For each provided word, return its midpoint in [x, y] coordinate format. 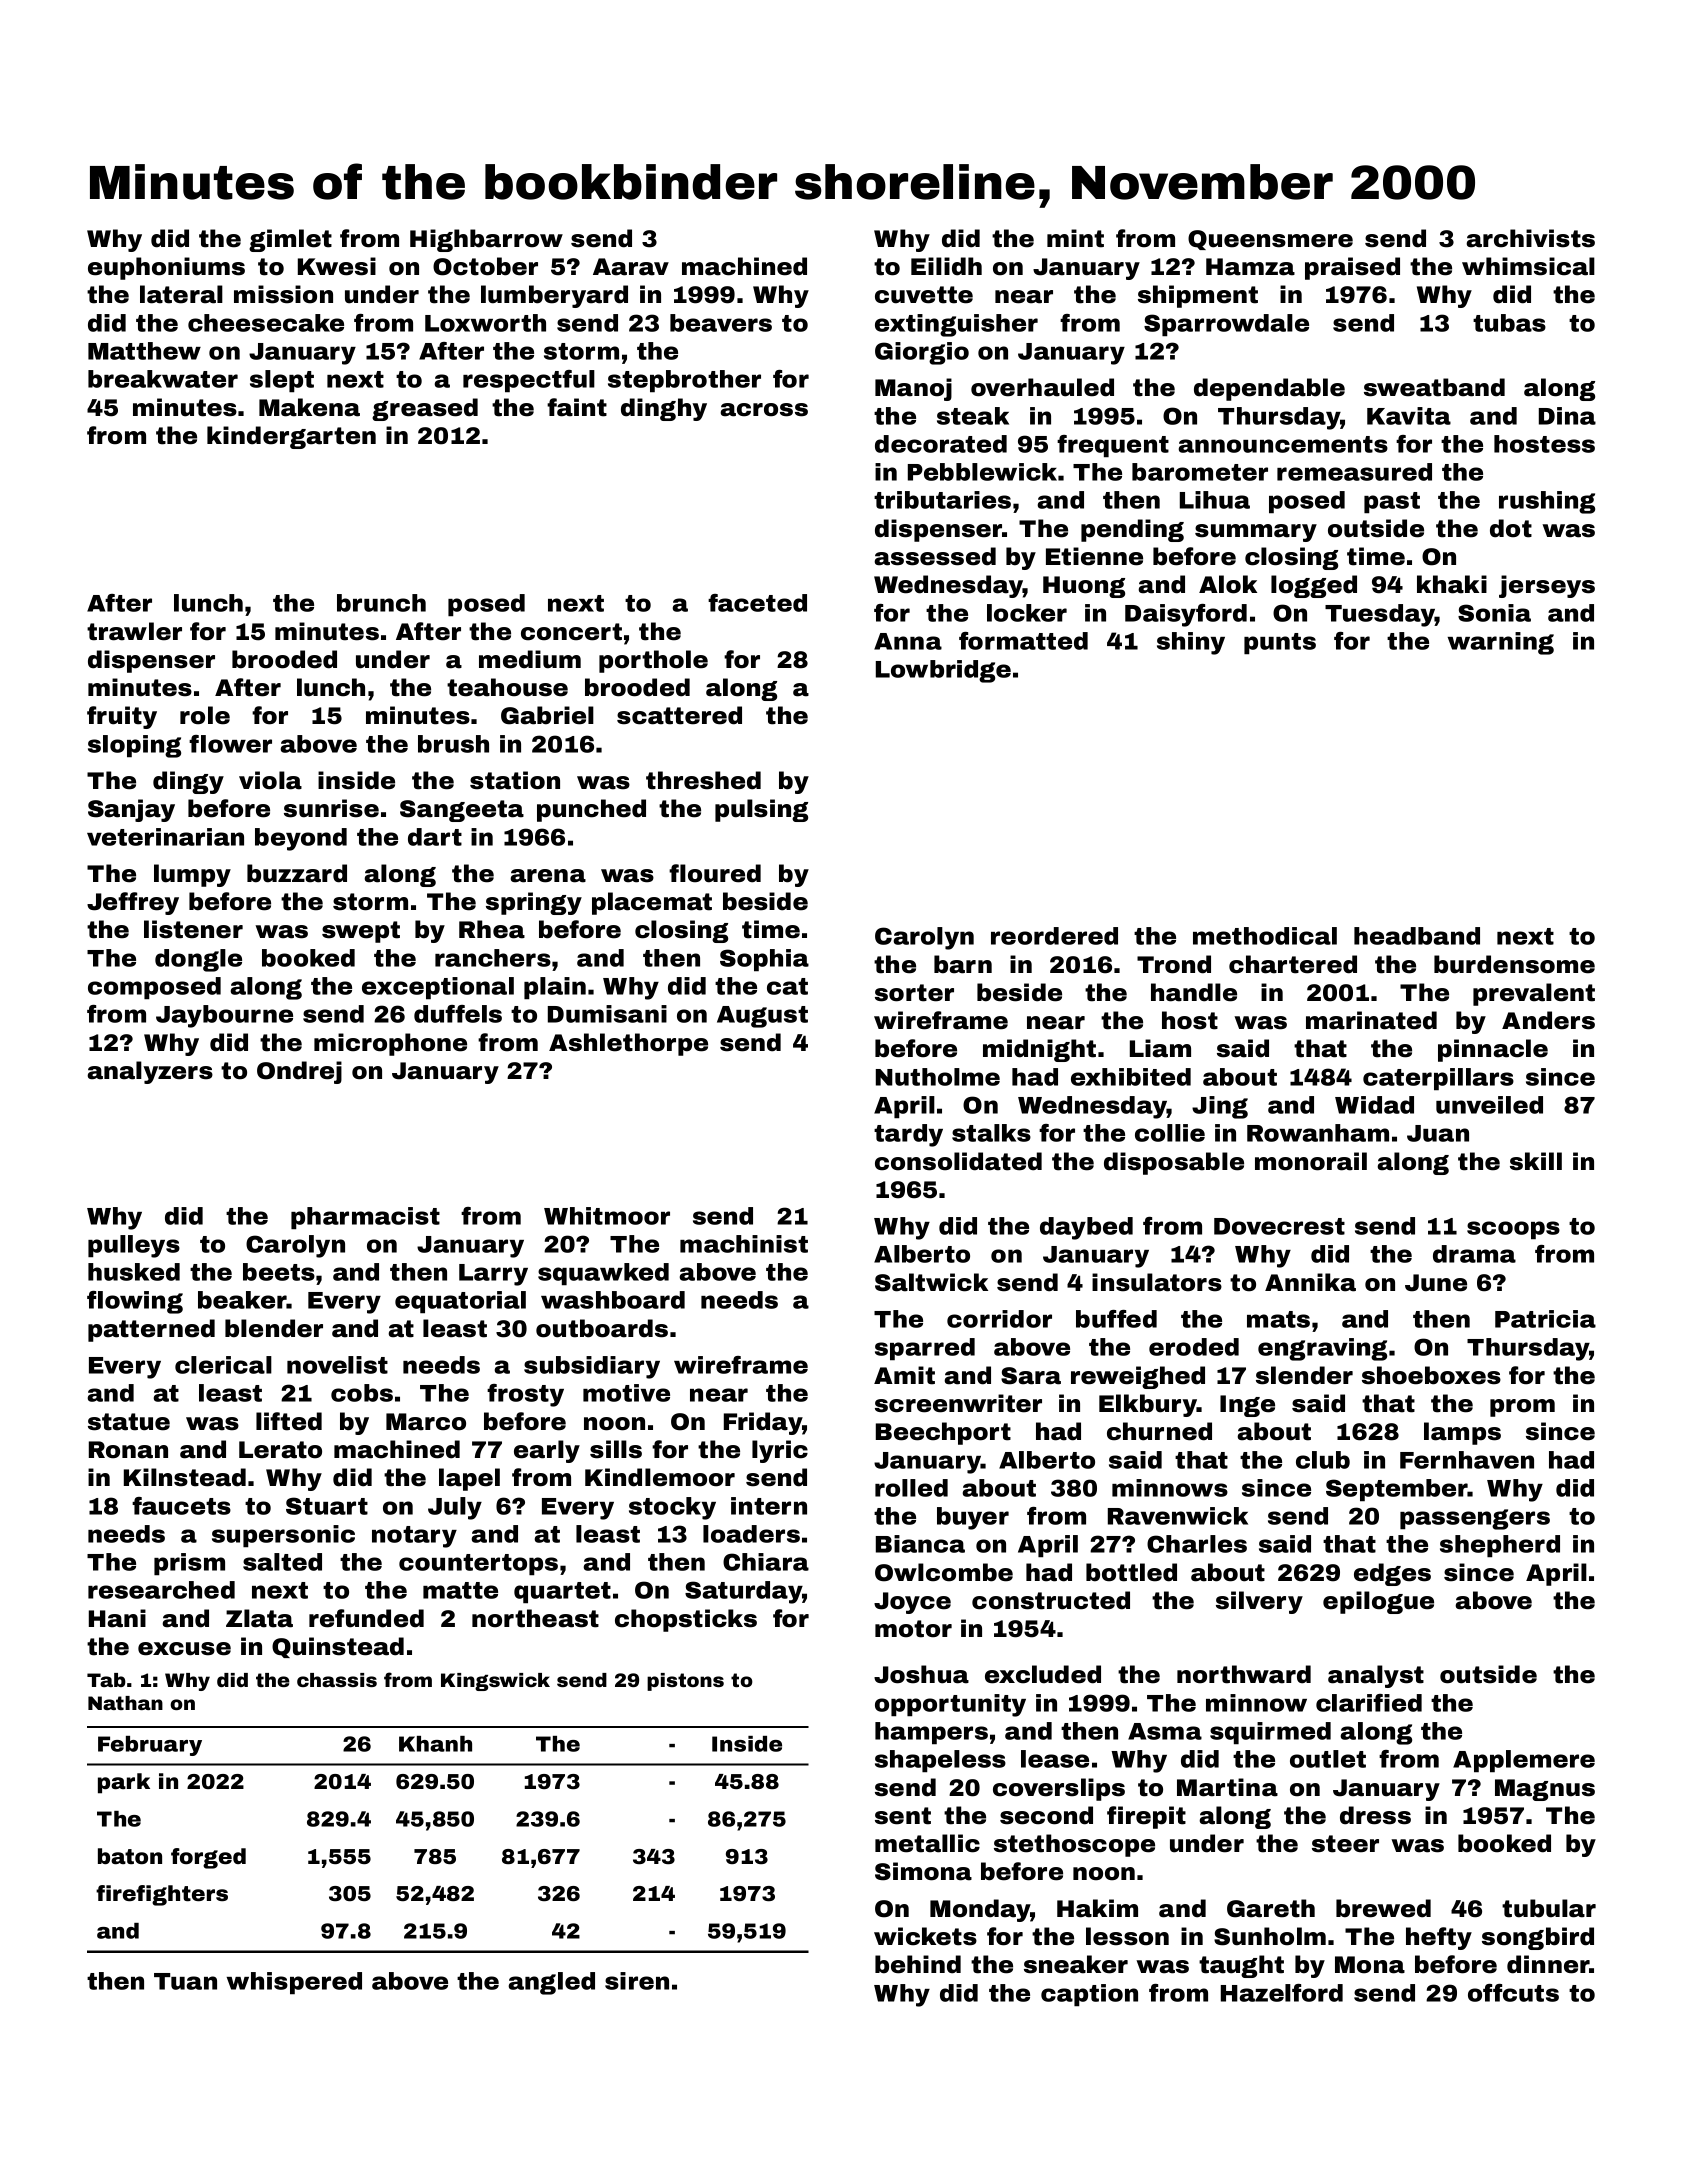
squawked [603, 1274]
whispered [294, 1983]
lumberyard [554, 296]
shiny [1191, 643]
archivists [1530, 238]
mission [283, 294]
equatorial [460, 1302]
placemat [652, 903]
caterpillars [1438, 1079]
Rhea [492, 929]
